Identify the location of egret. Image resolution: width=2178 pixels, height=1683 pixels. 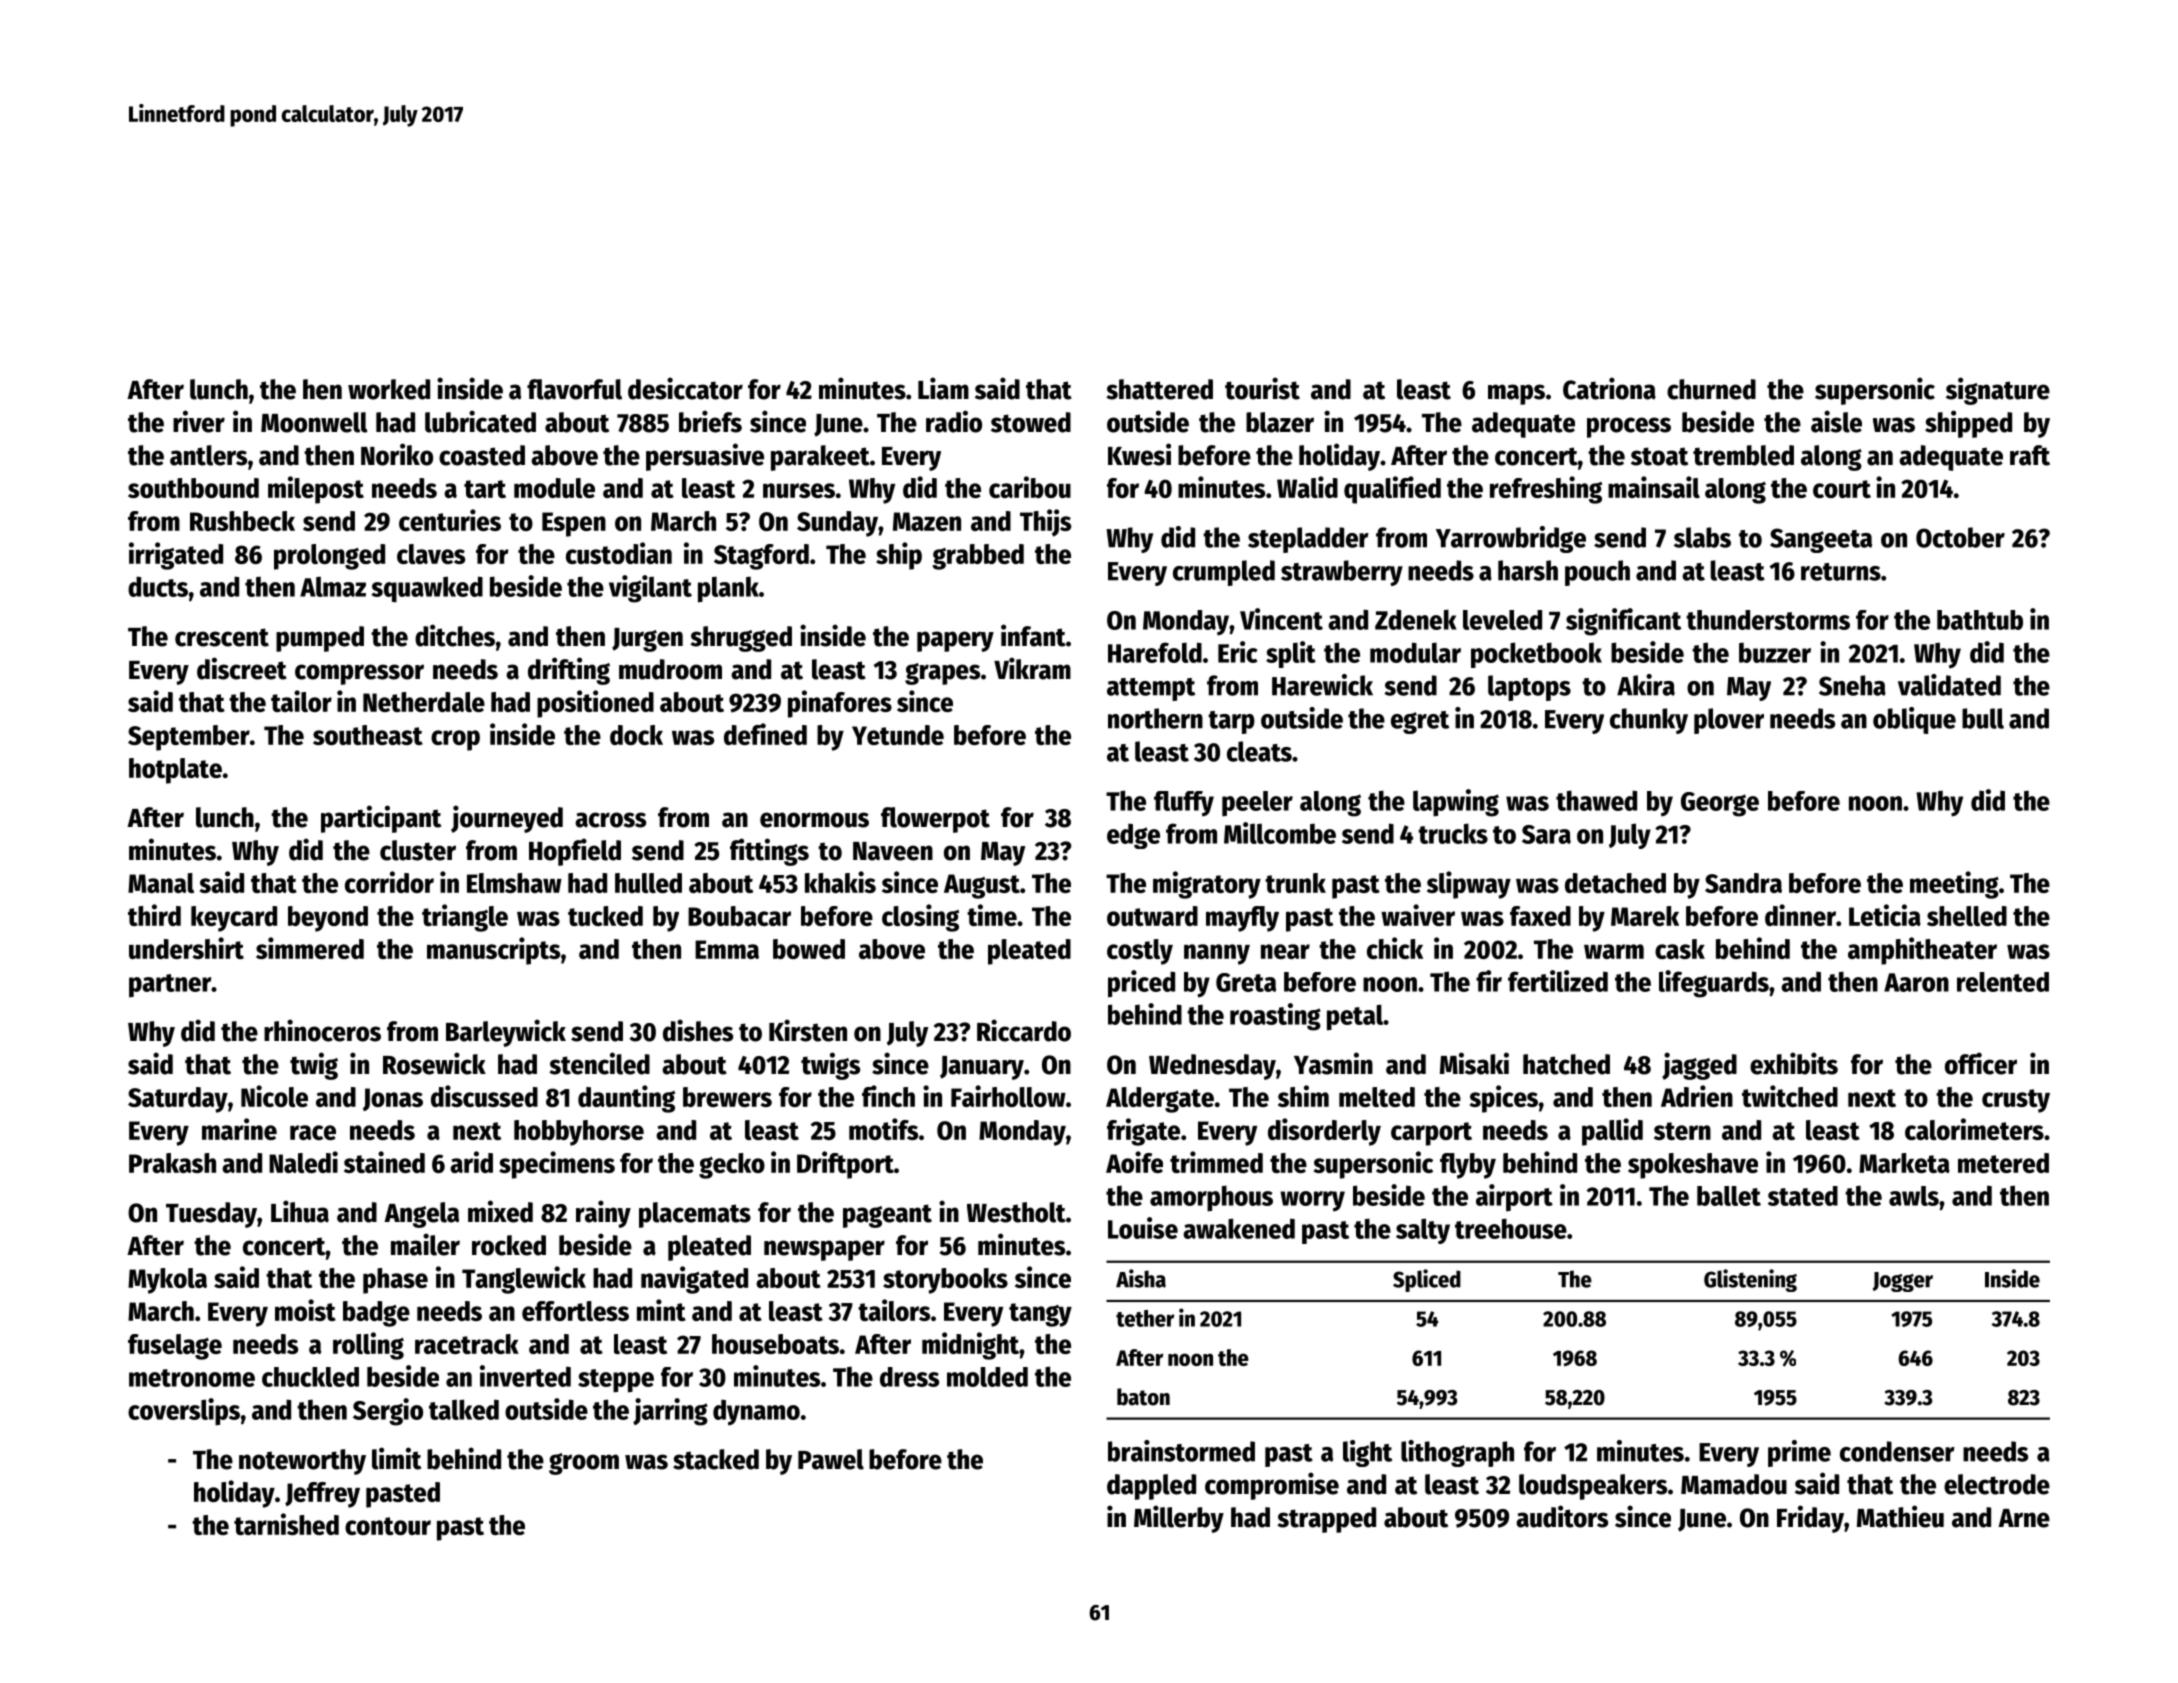
(1420, 722).
